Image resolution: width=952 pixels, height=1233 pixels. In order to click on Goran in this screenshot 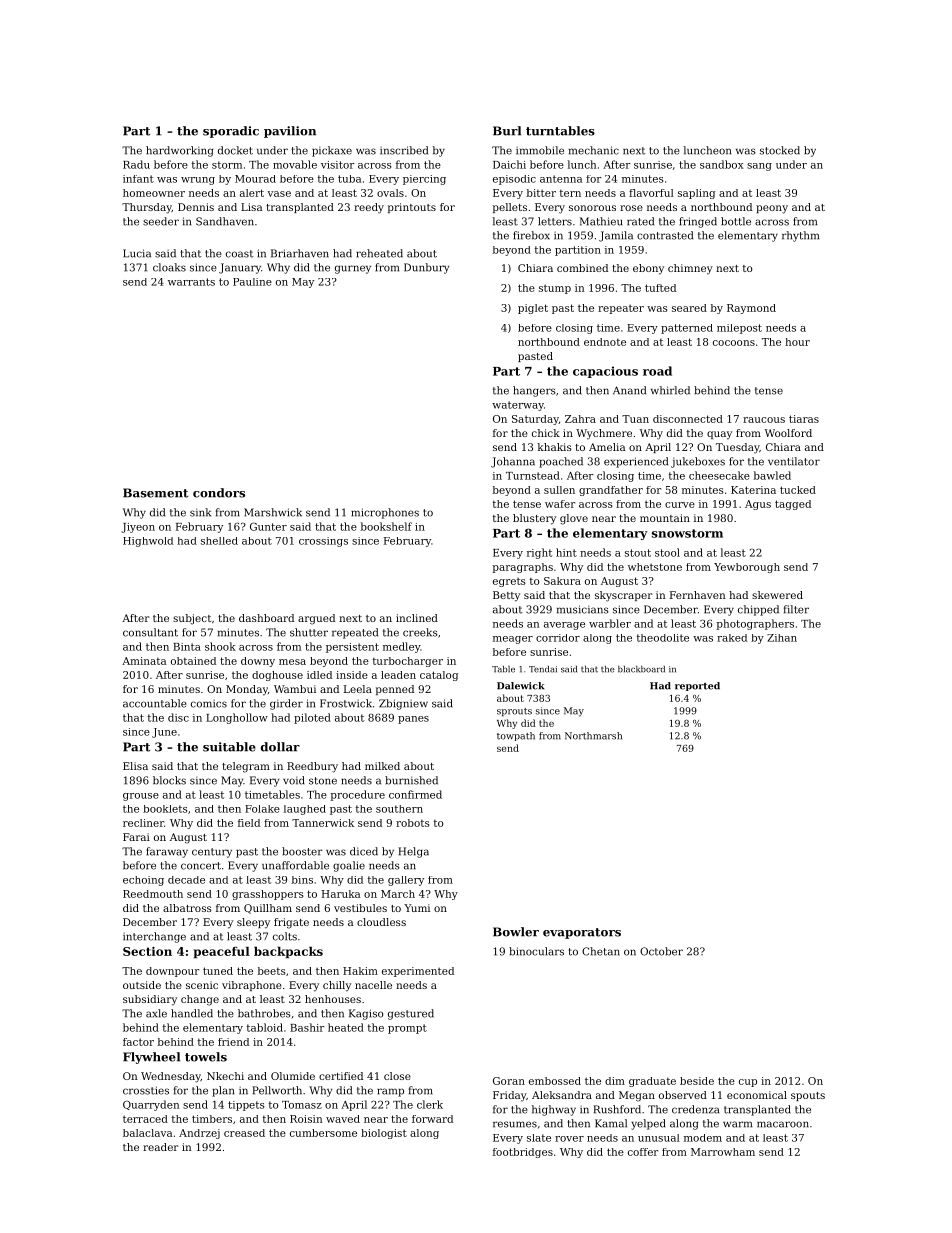, I will do `click(509, 1081)`.
